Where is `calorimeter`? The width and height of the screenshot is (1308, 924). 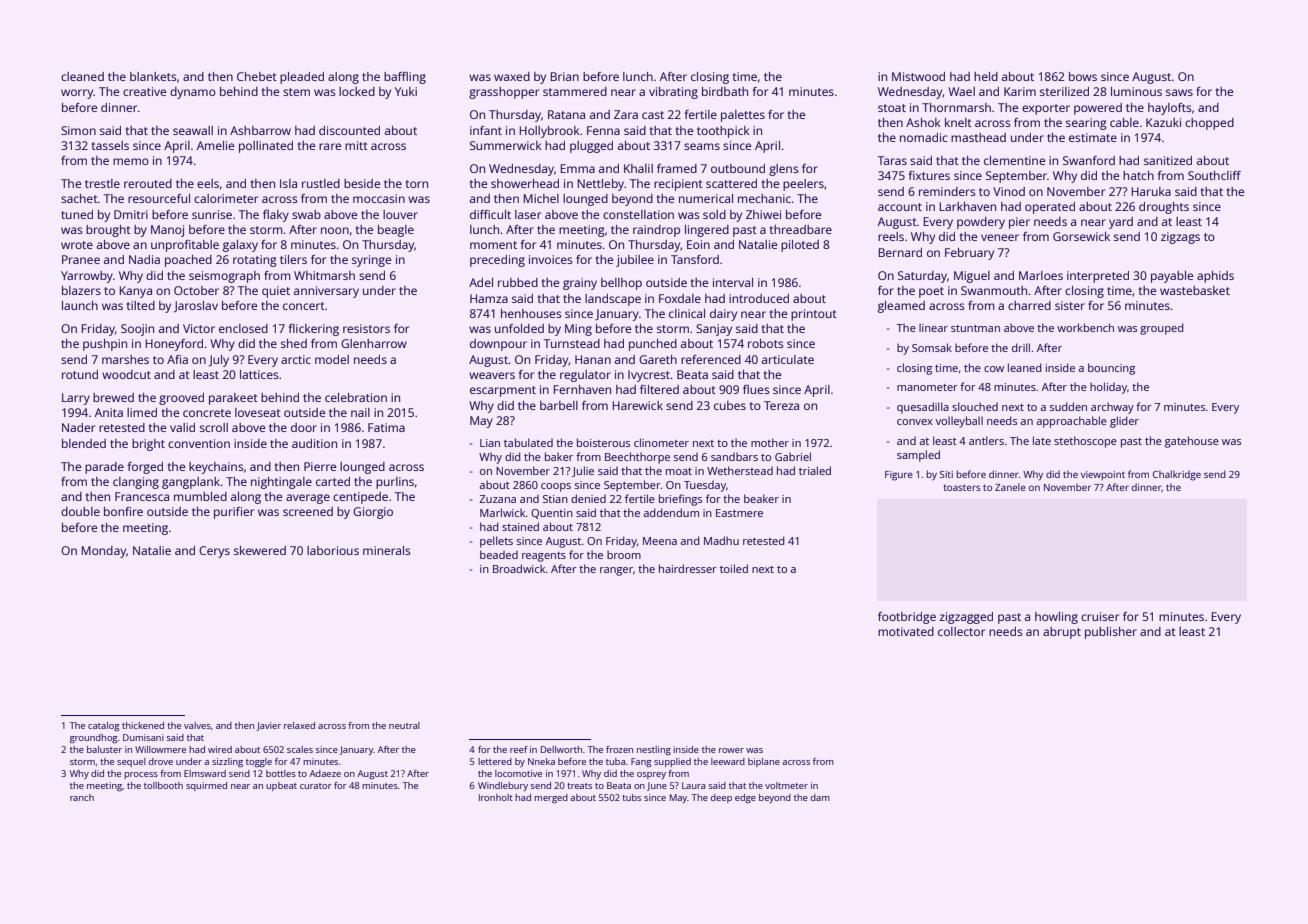 calorimeter is located at coordinates (226, 198).
